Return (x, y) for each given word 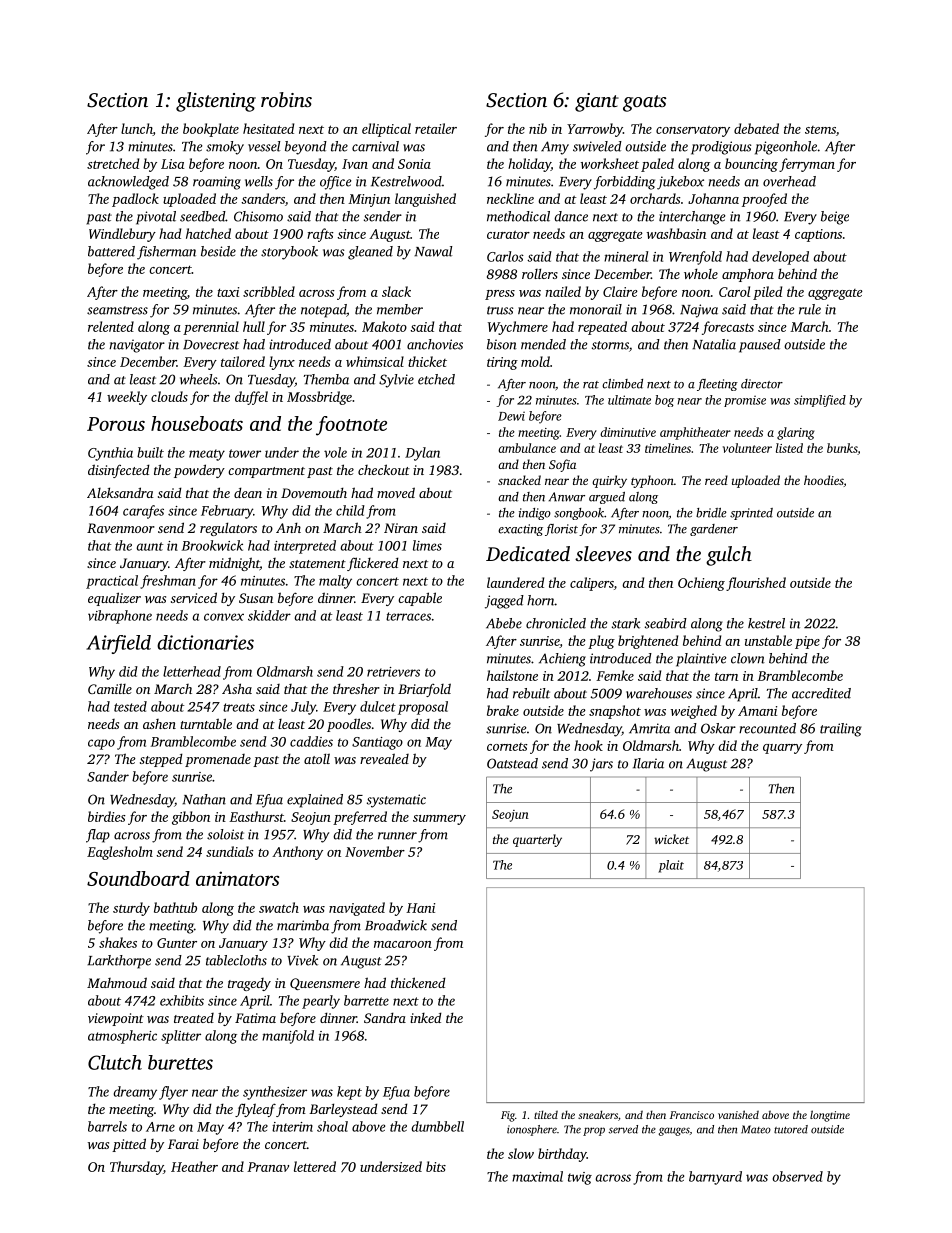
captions (818, 235)
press (500, 295)
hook (588, 745)
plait (671, 866)
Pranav (268, 1167)
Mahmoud (117, 982)
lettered (315, 1166)
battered (111, 251)
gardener (714, 530)
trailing (841, 730)
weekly (127, 398)
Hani (420, 908)
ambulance (527, 448)
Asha (237, 688)
